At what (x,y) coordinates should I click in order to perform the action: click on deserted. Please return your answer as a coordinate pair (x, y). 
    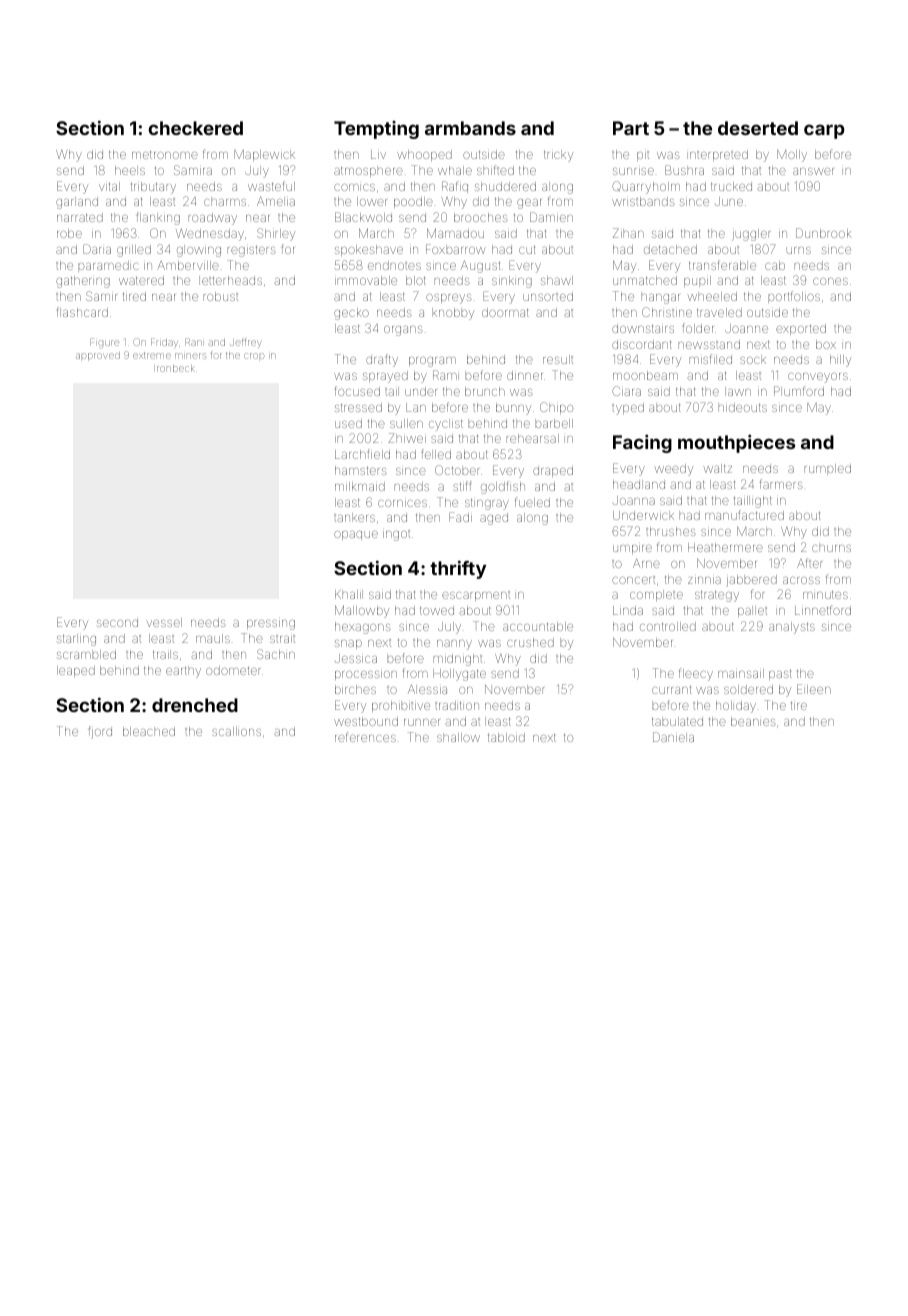
    Looking at the image, I should click on (758, 128).
